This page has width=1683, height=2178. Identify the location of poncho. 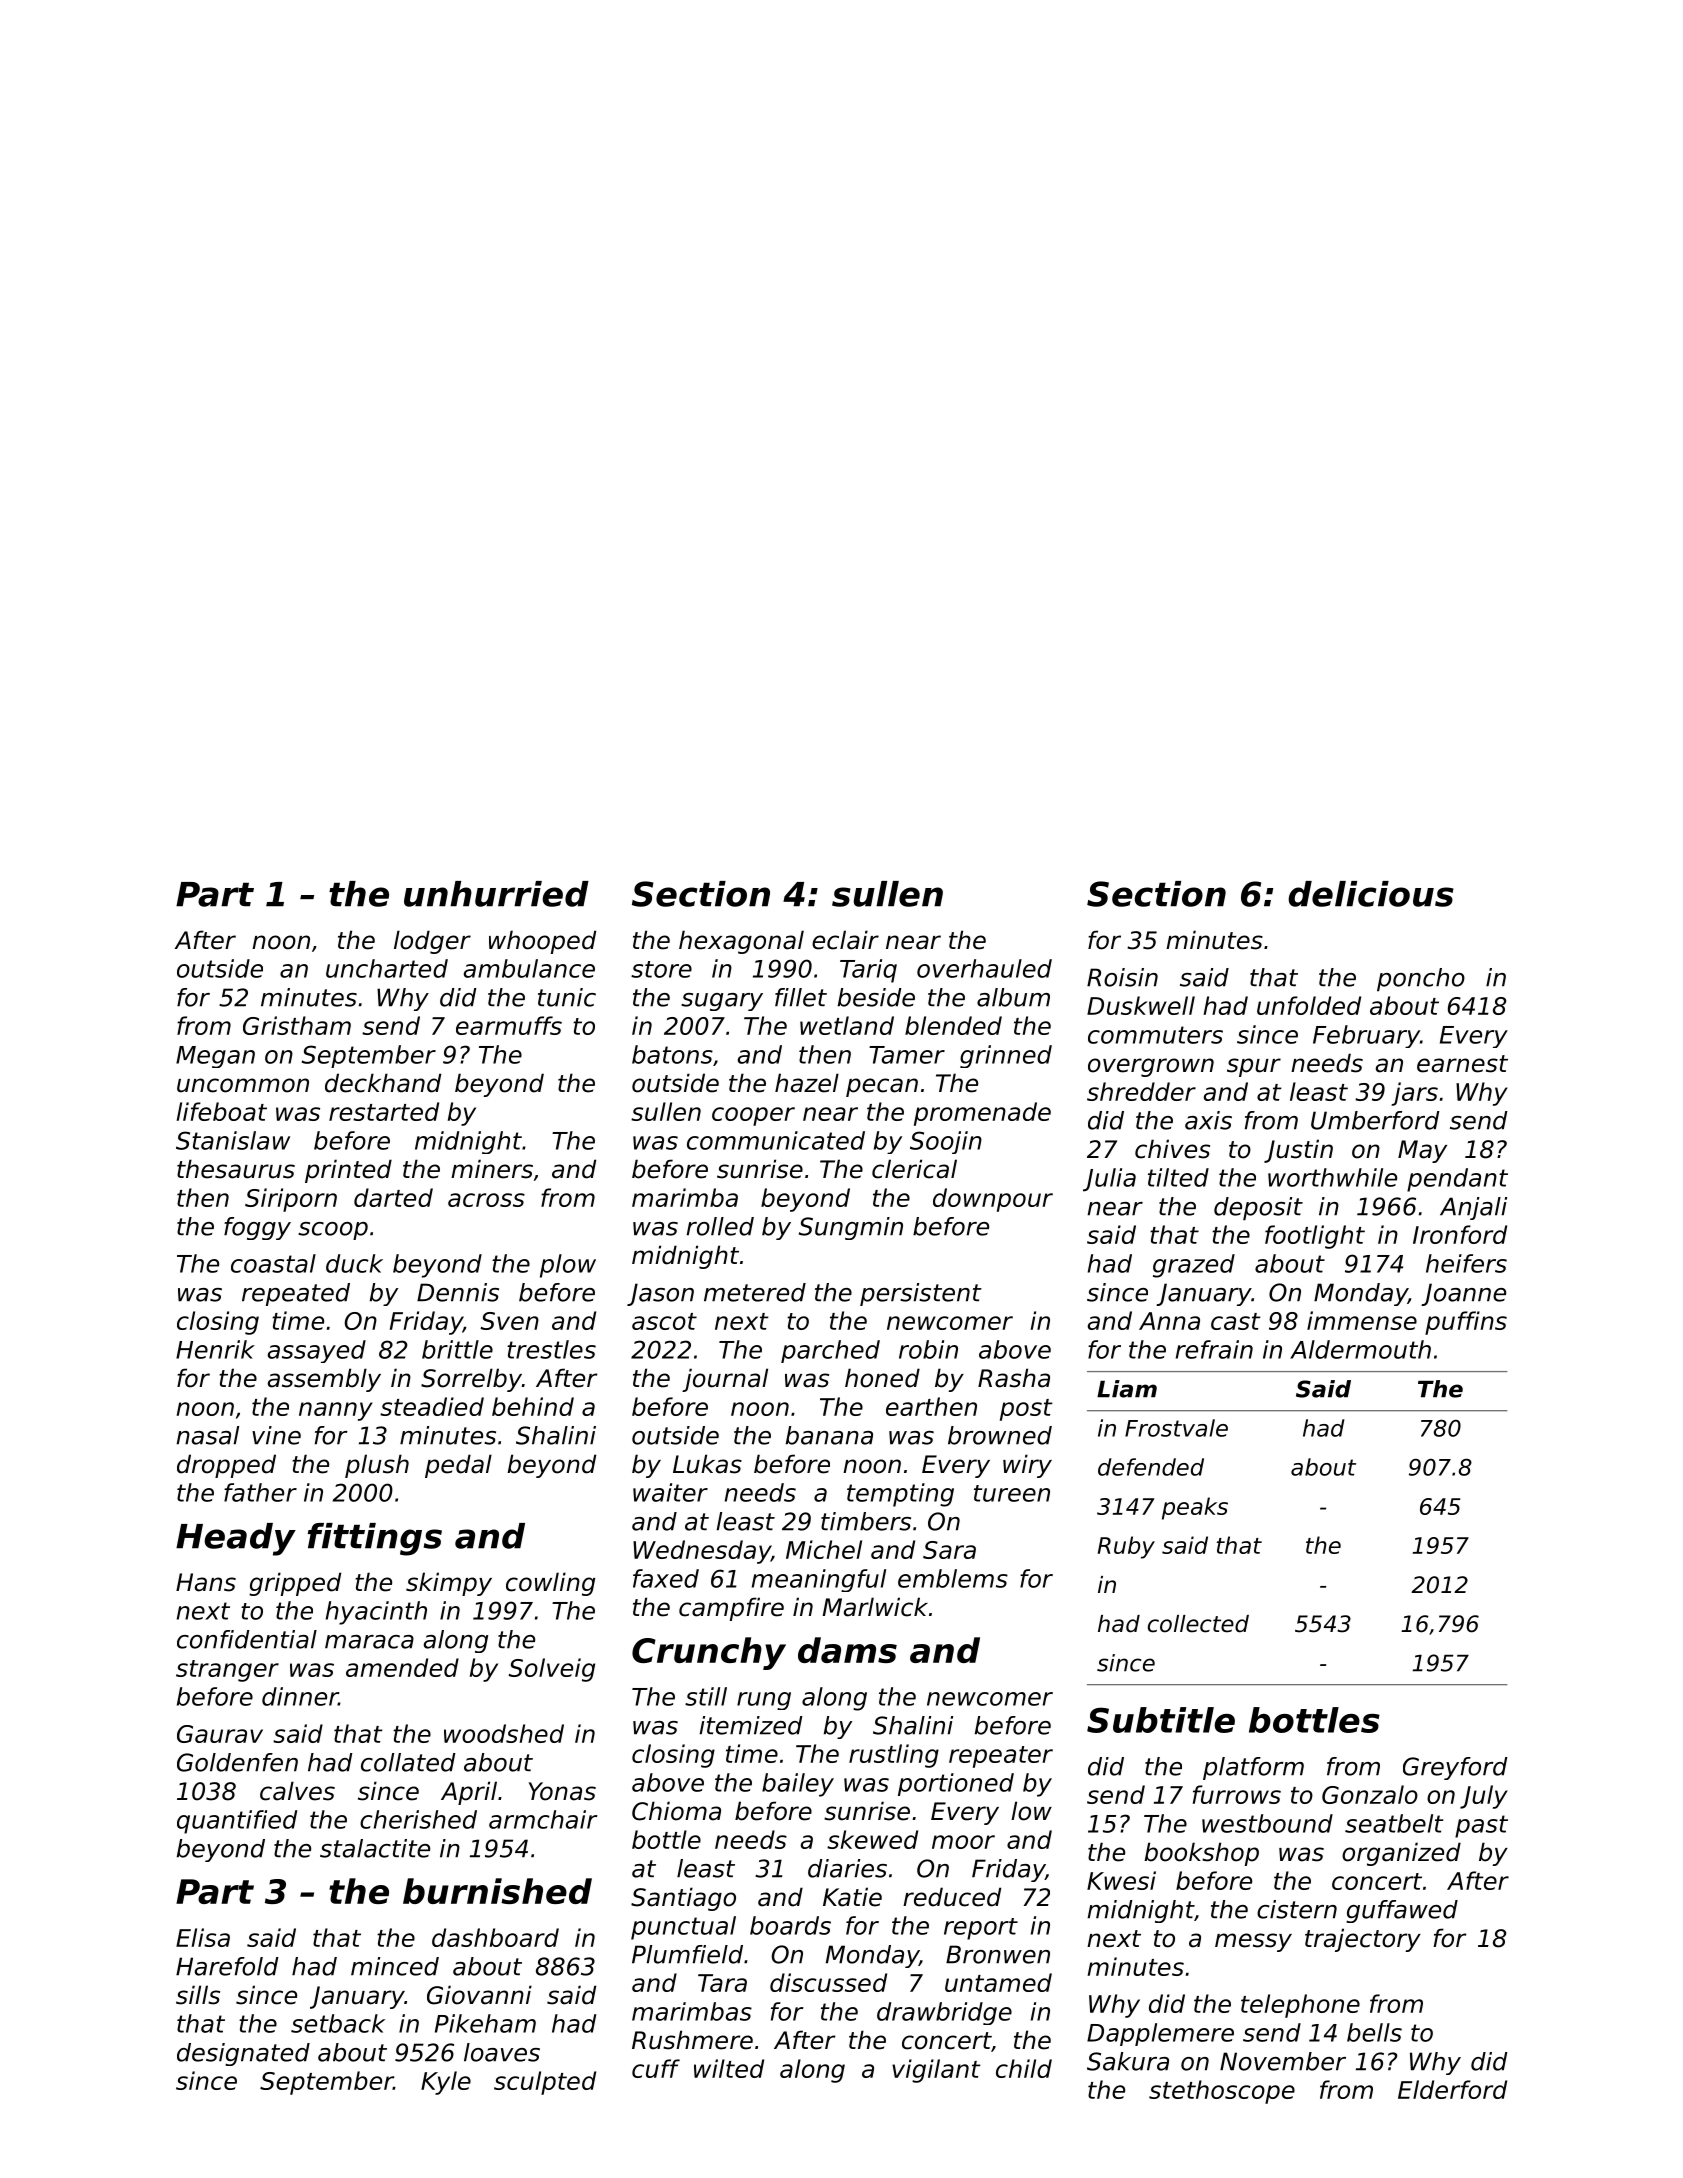
(1421, 980).
